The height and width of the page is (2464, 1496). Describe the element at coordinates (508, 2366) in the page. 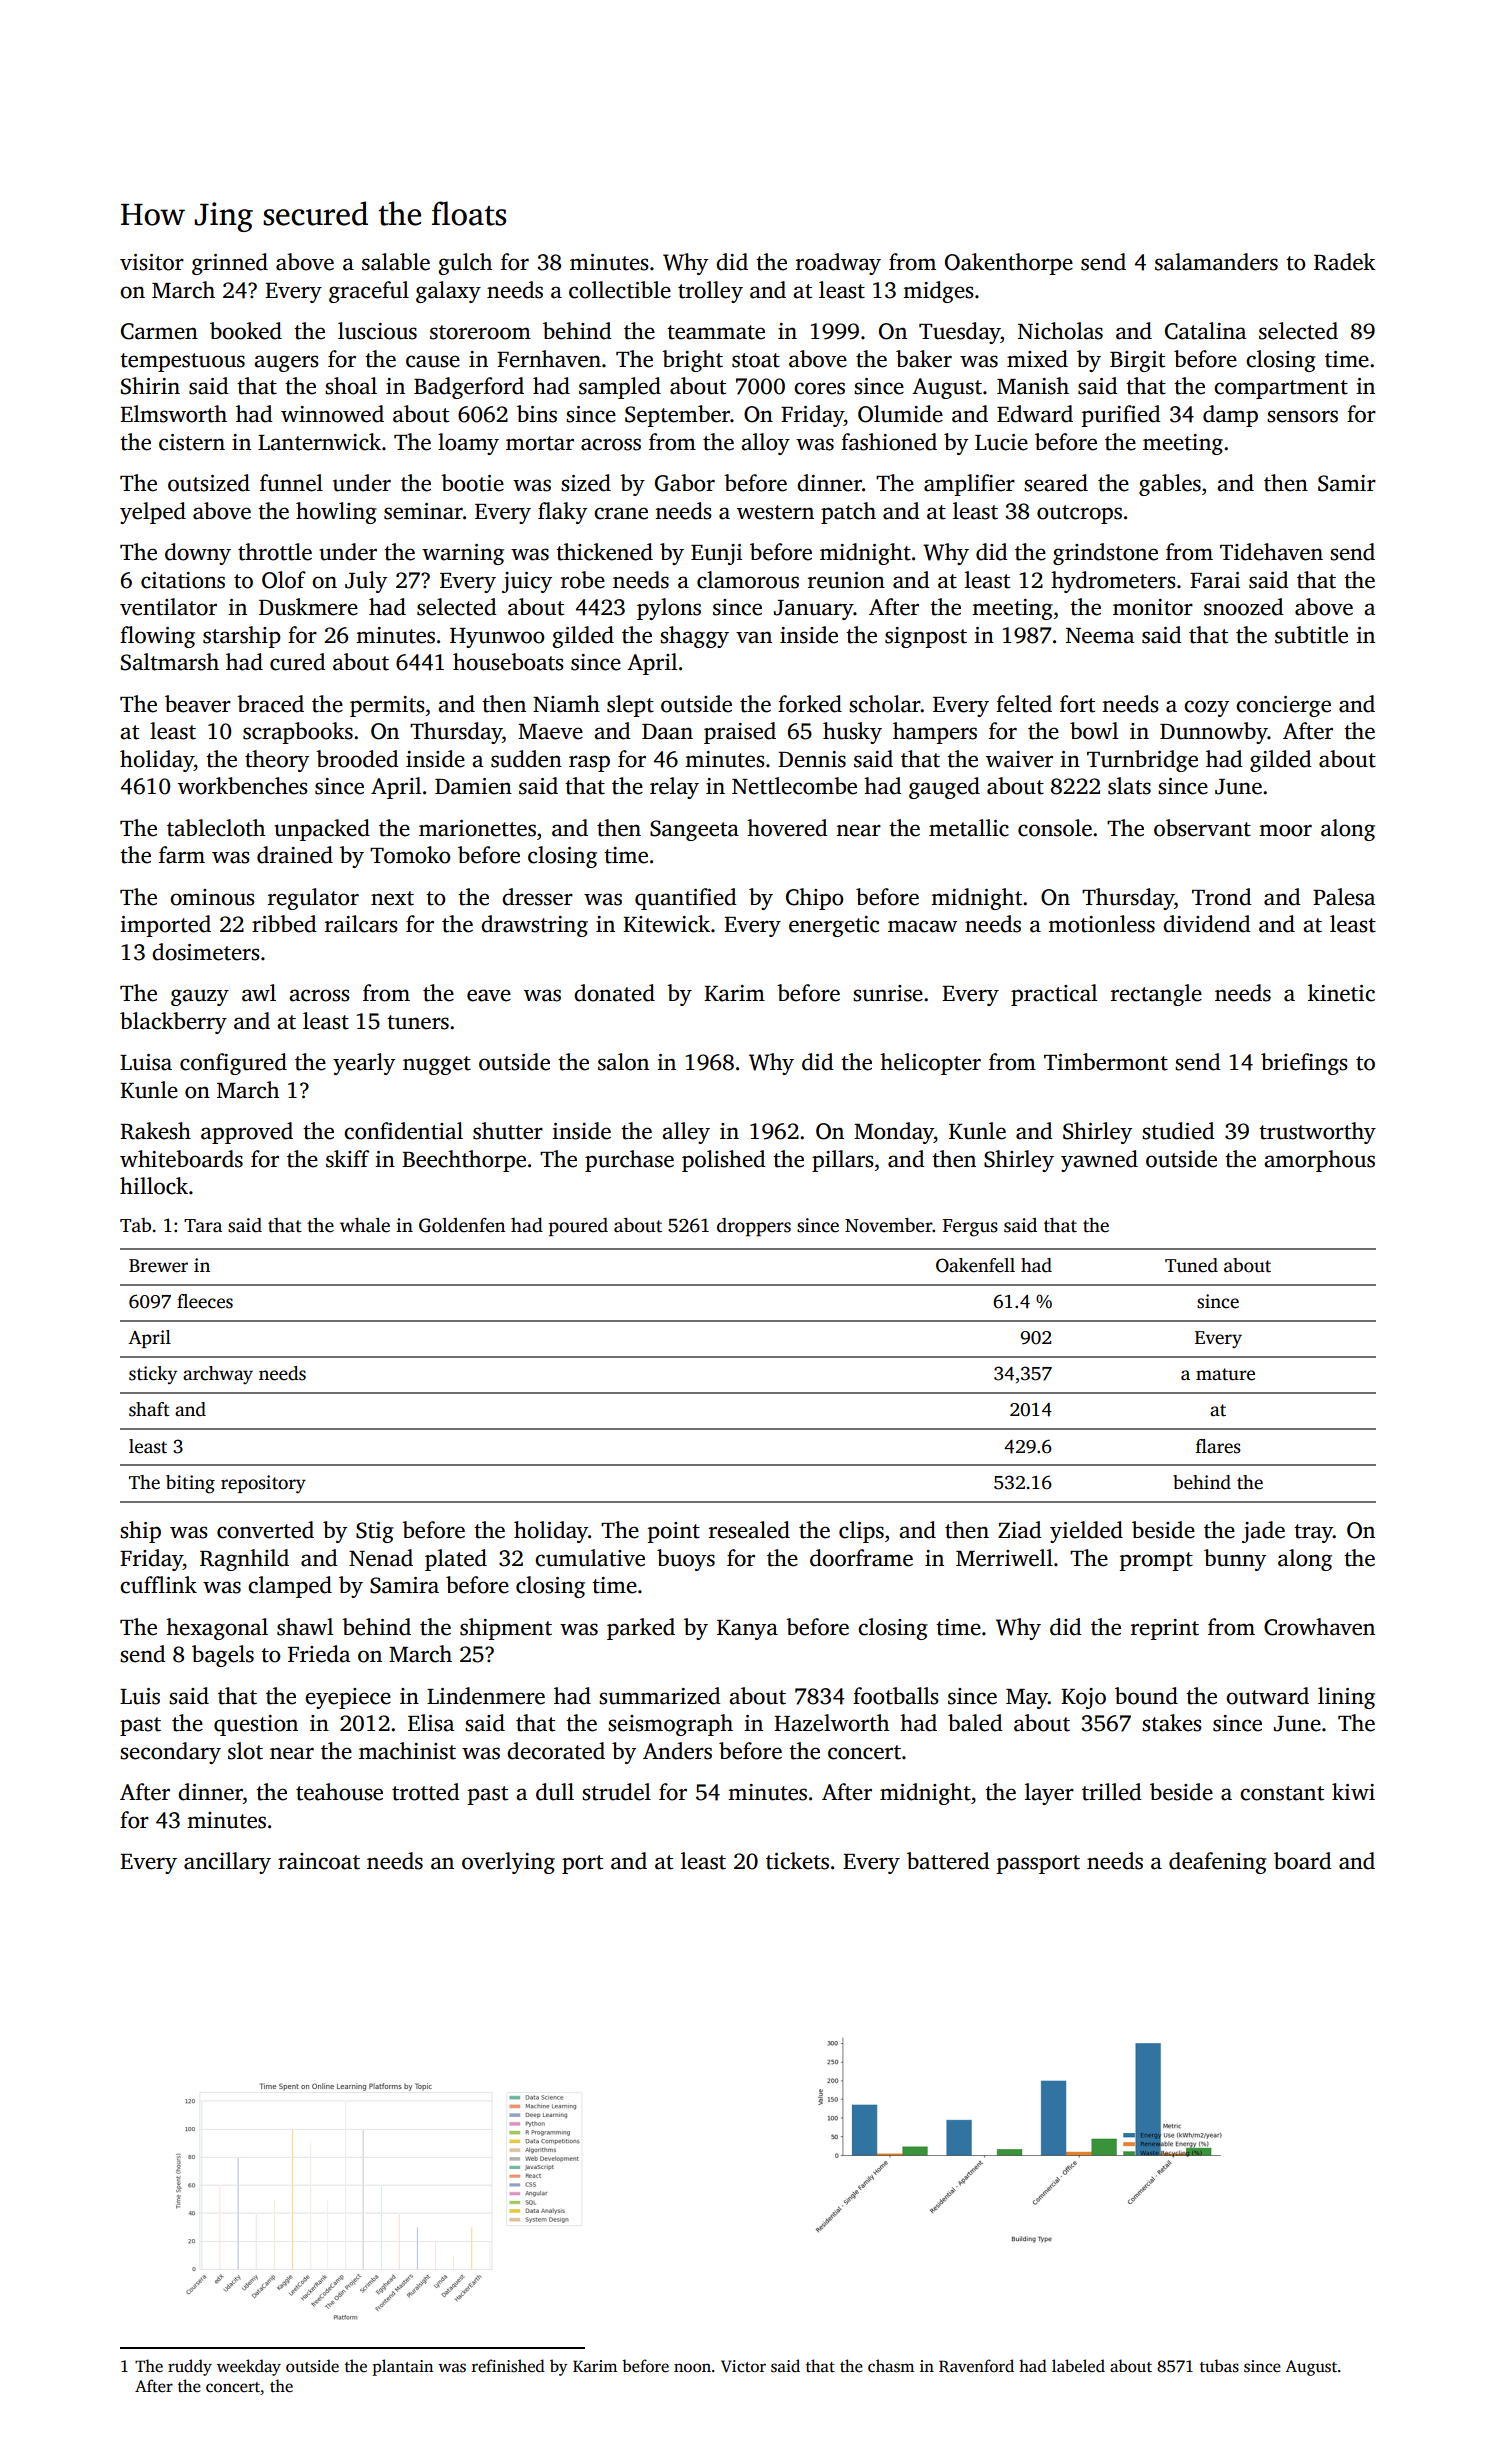

I see `refinished` at that location.
